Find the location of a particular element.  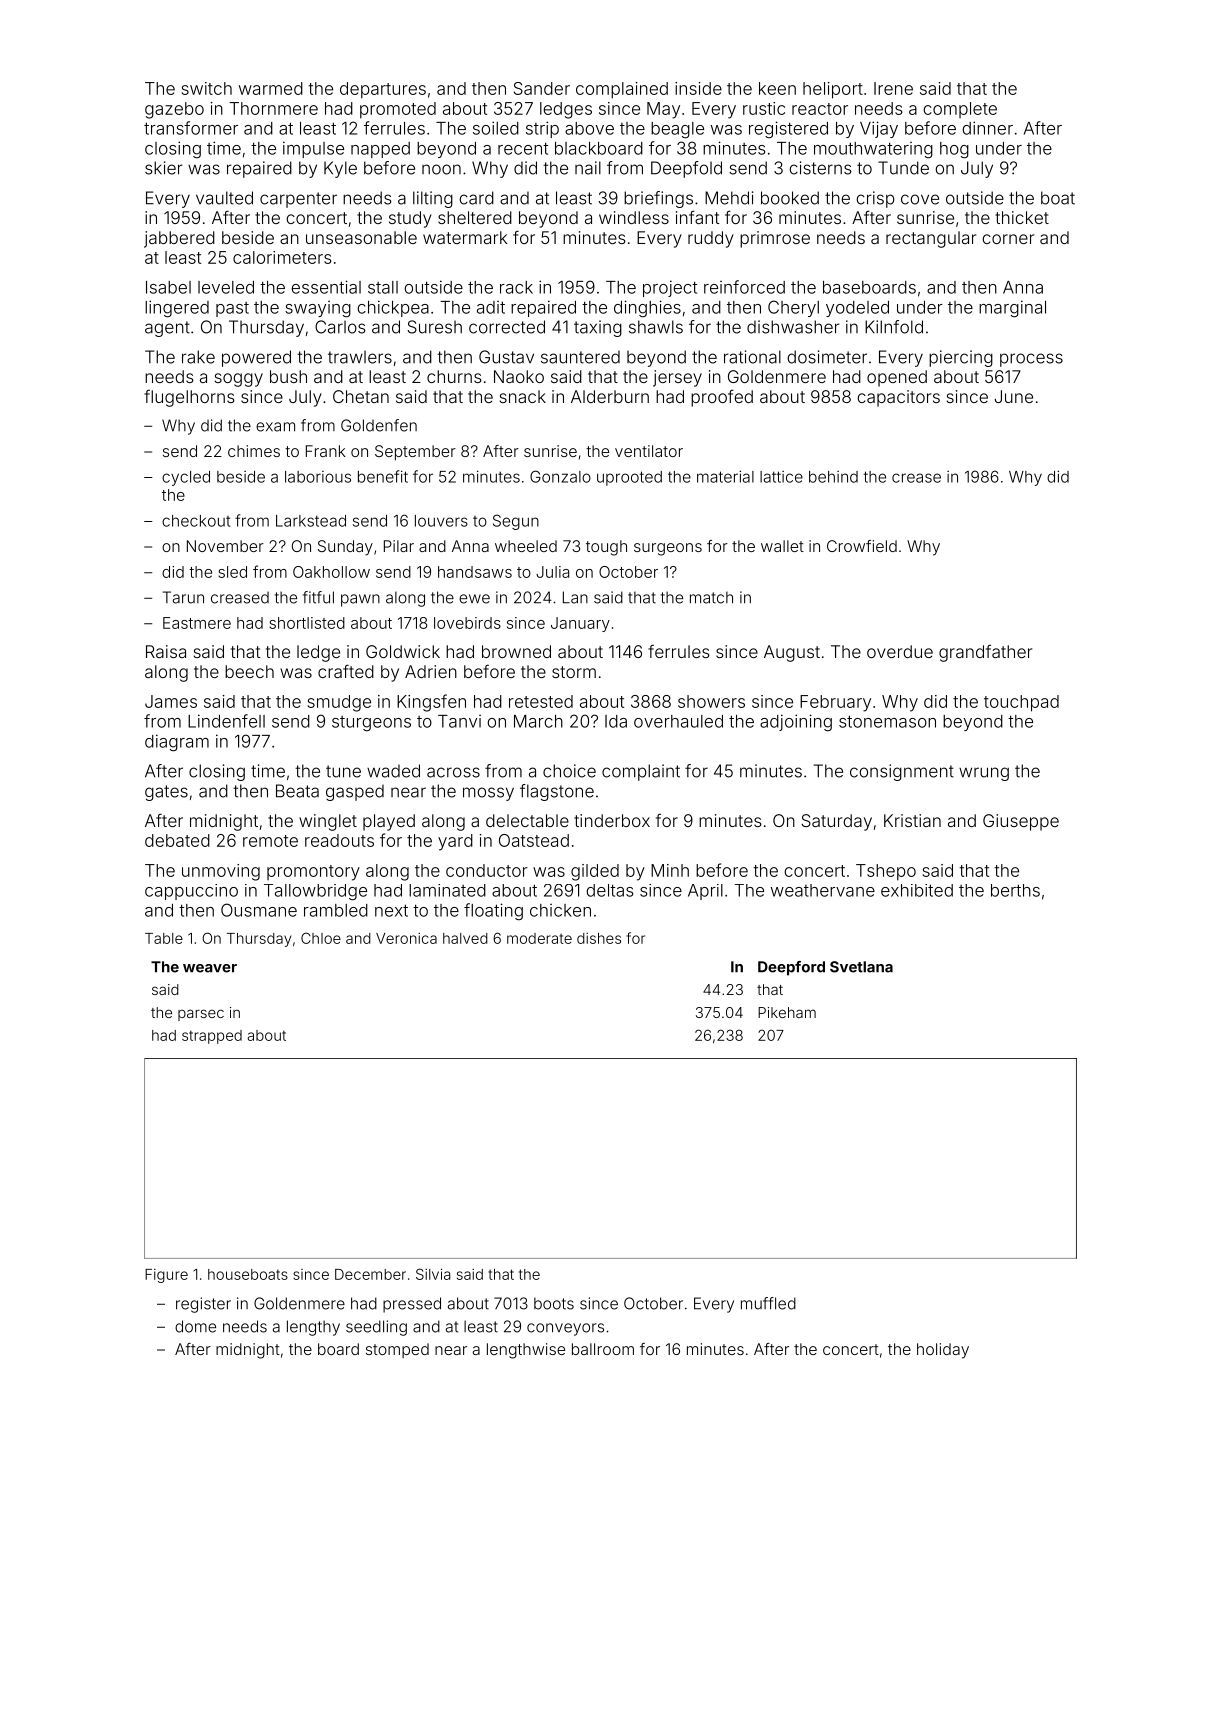

sauntered is located at coordinates (580, 357).
